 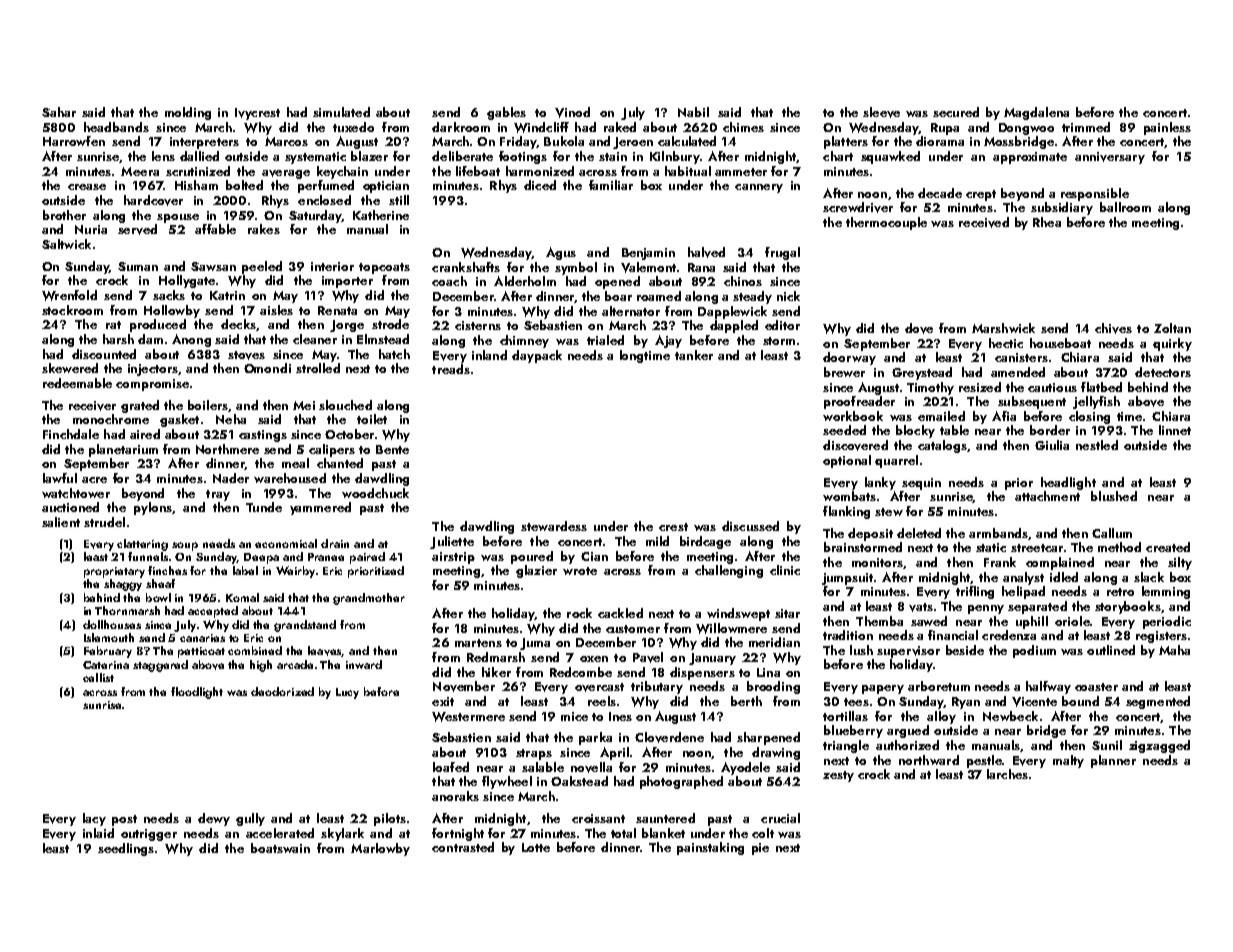 I want to click on tanker, so click(x=694, y=355).
